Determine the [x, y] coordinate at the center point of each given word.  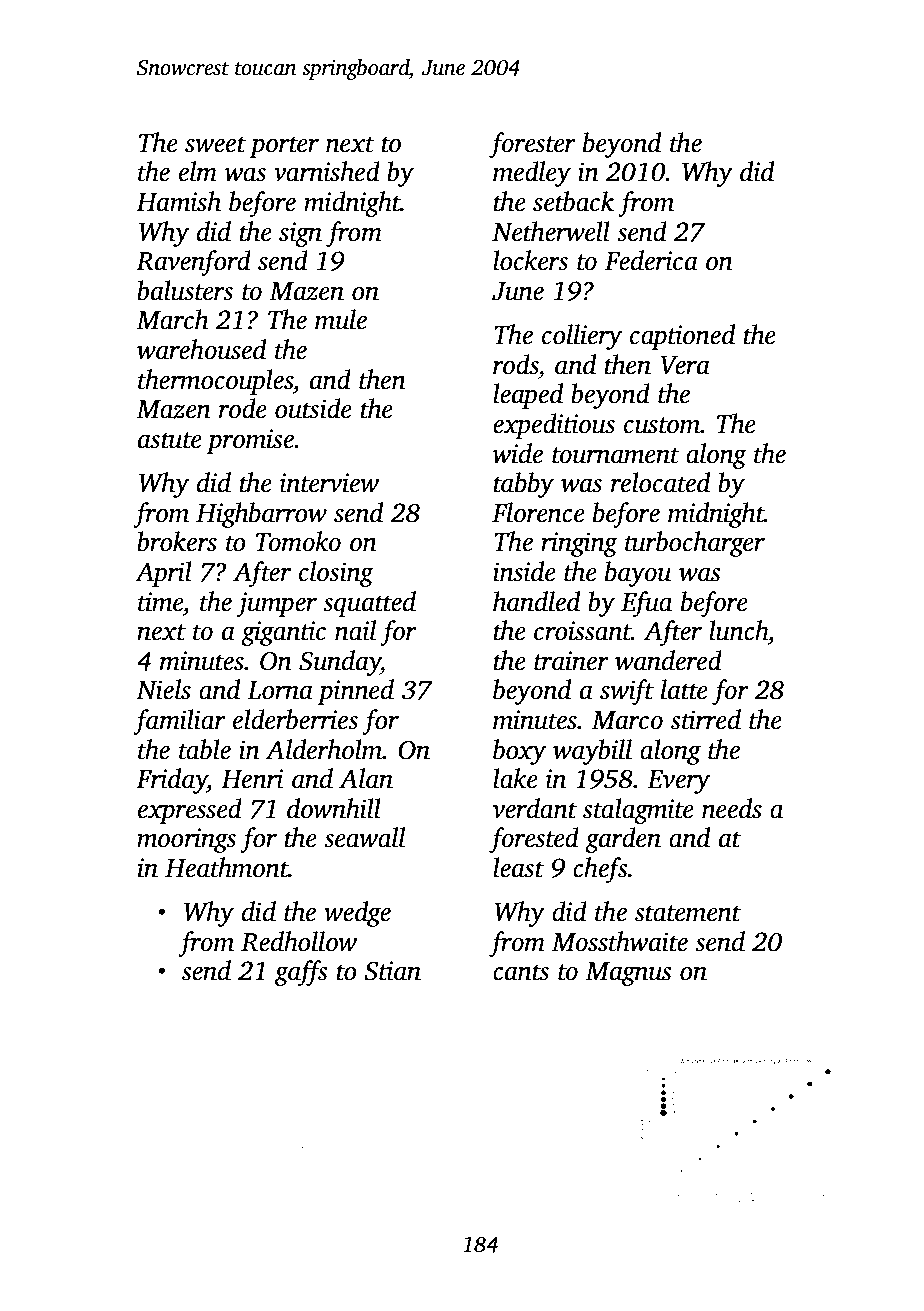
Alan [366, 778]
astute [170, 440]
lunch [738, 630]
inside [524, 571]
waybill [592, 752]
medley [532, 174]
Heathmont [227, 867]
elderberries [295, 719]
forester [532, 145]
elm [198, 171]
